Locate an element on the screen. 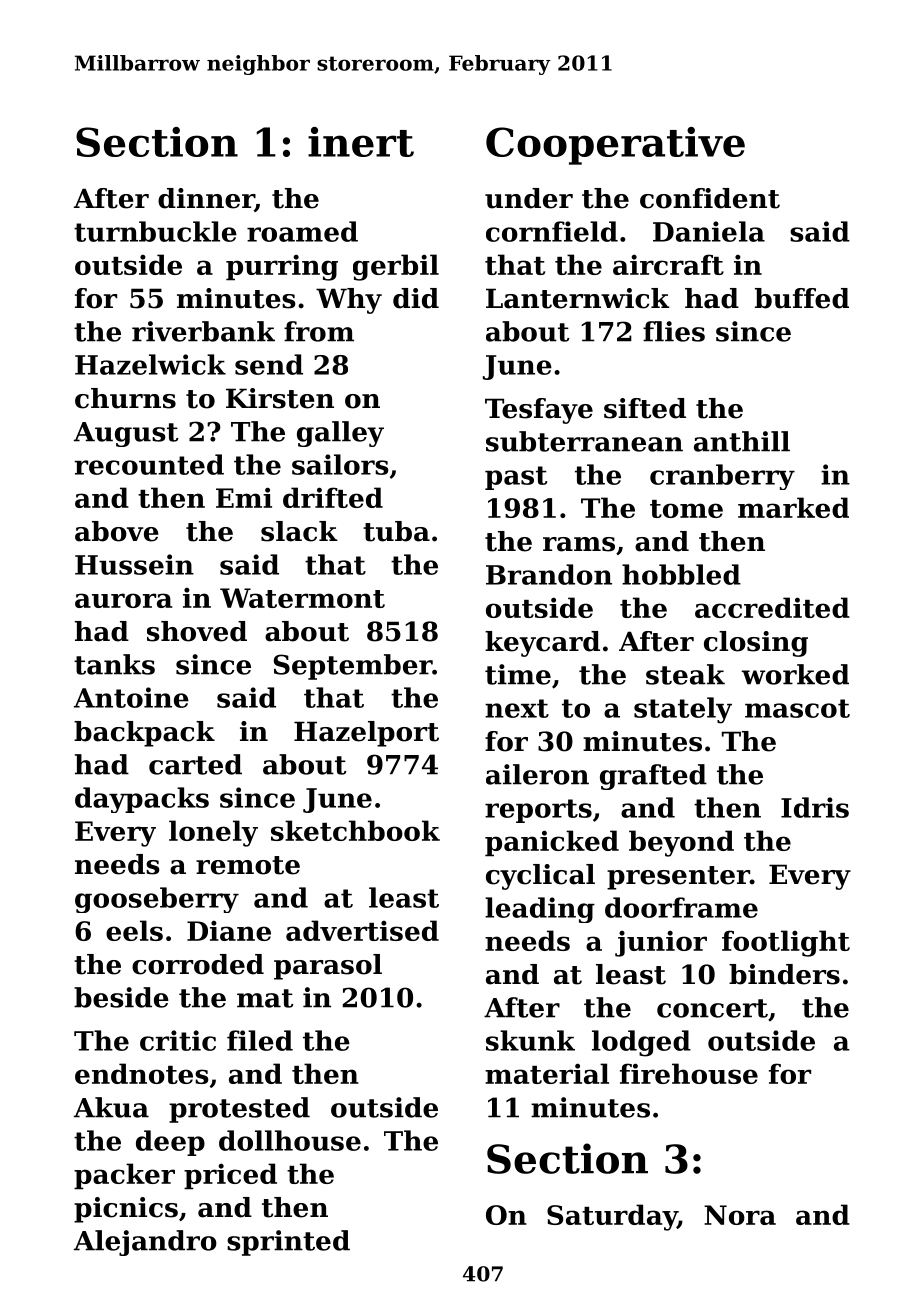 The width and height of the screenshot is (924, 1311). gerbil is located at coordinates (396, 267).
